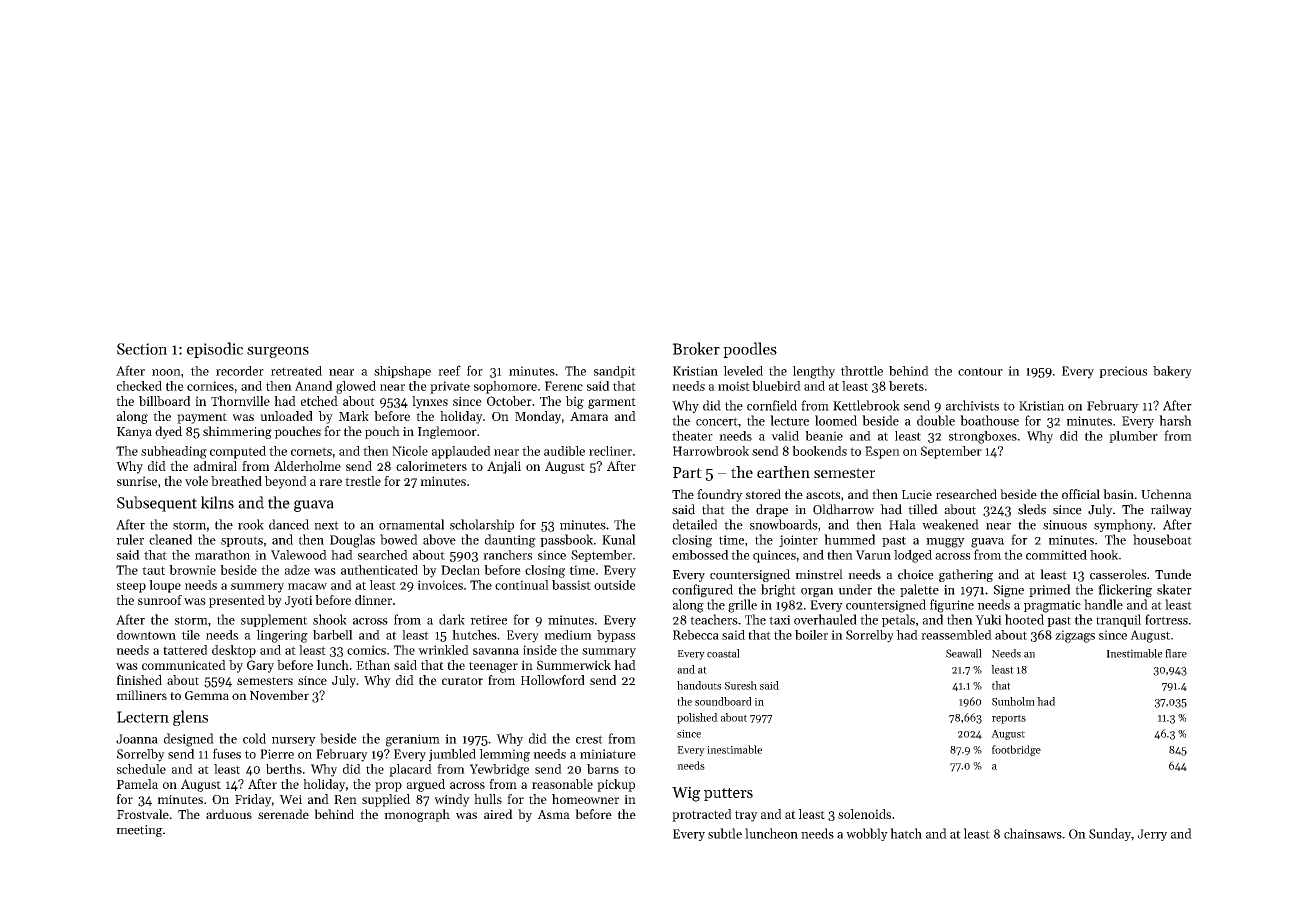  I want to click on Lucie, so click(917, 494).
